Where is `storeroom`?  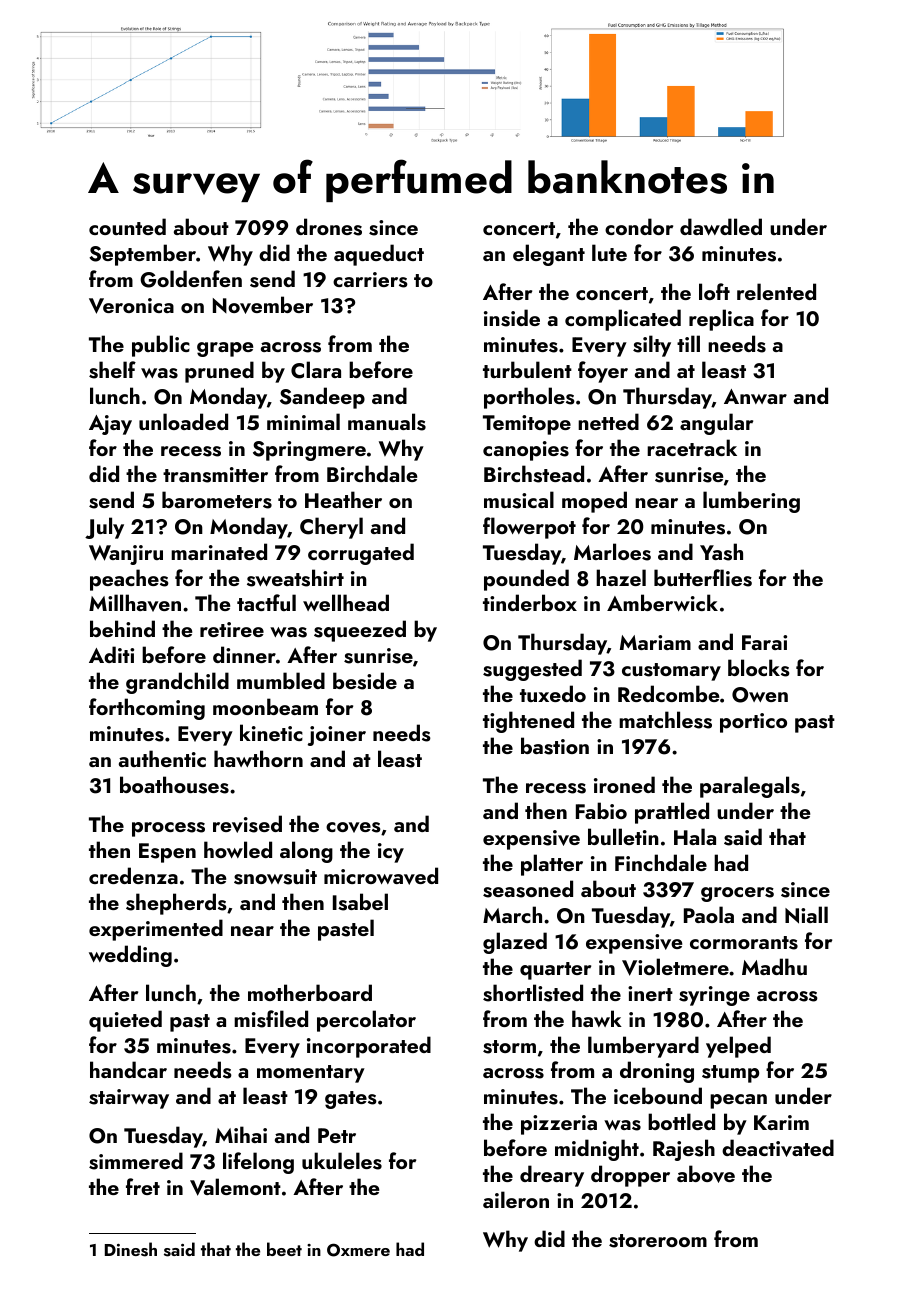 storeroom is located at coordinates (658, 1241).
